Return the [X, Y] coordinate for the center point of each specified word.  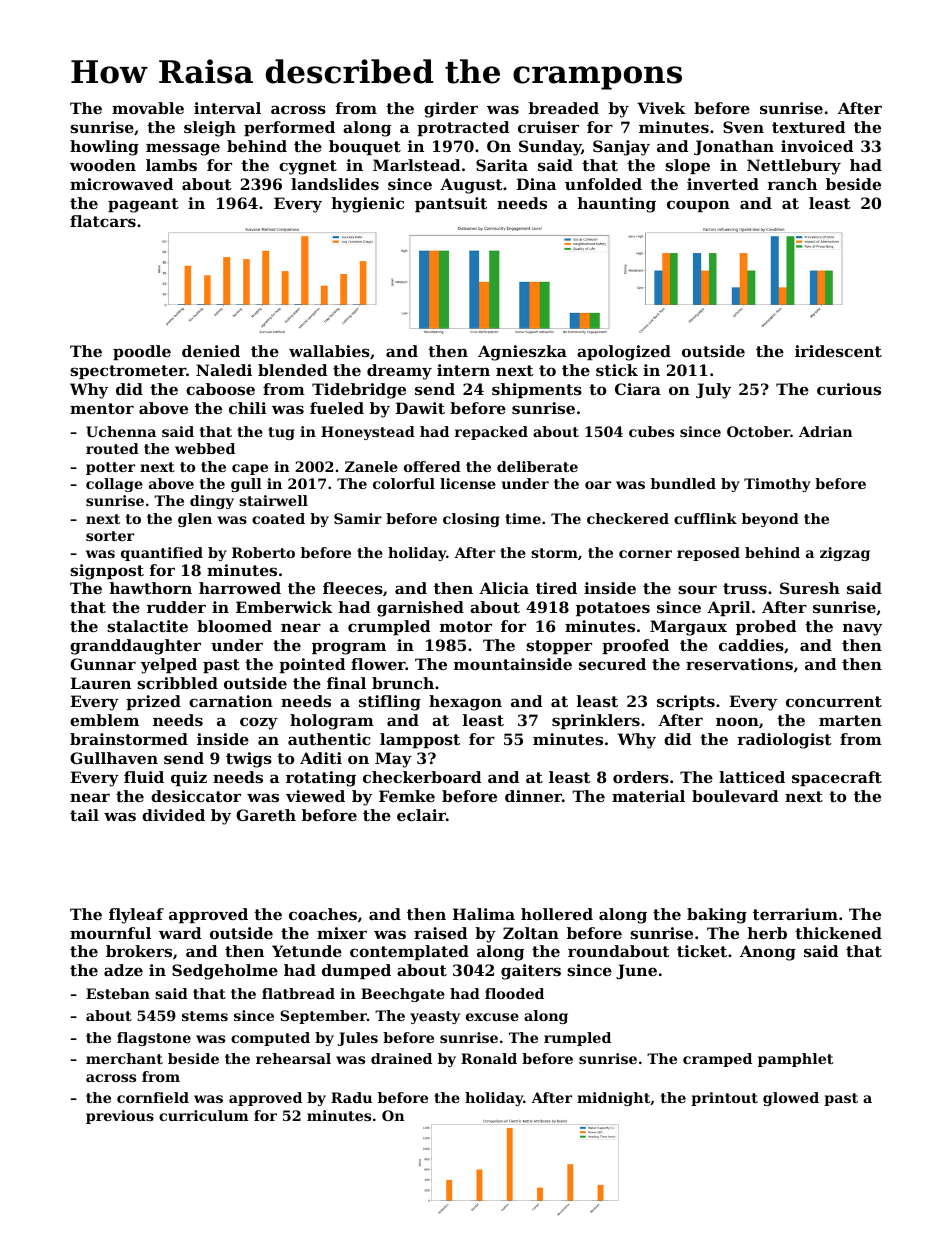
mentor [102, 408]
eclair [421, 815]
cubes [651, 431]
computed [270, 1039]
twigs [249, 760]
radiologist [784, 741]
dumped [356, 971]
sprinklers [596, 721]
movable [148, 108]
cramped [717, 1060]
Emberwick [284, 607]
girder [451, 110]
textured [808, 127]
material [648, 796]
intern [463, 370]
